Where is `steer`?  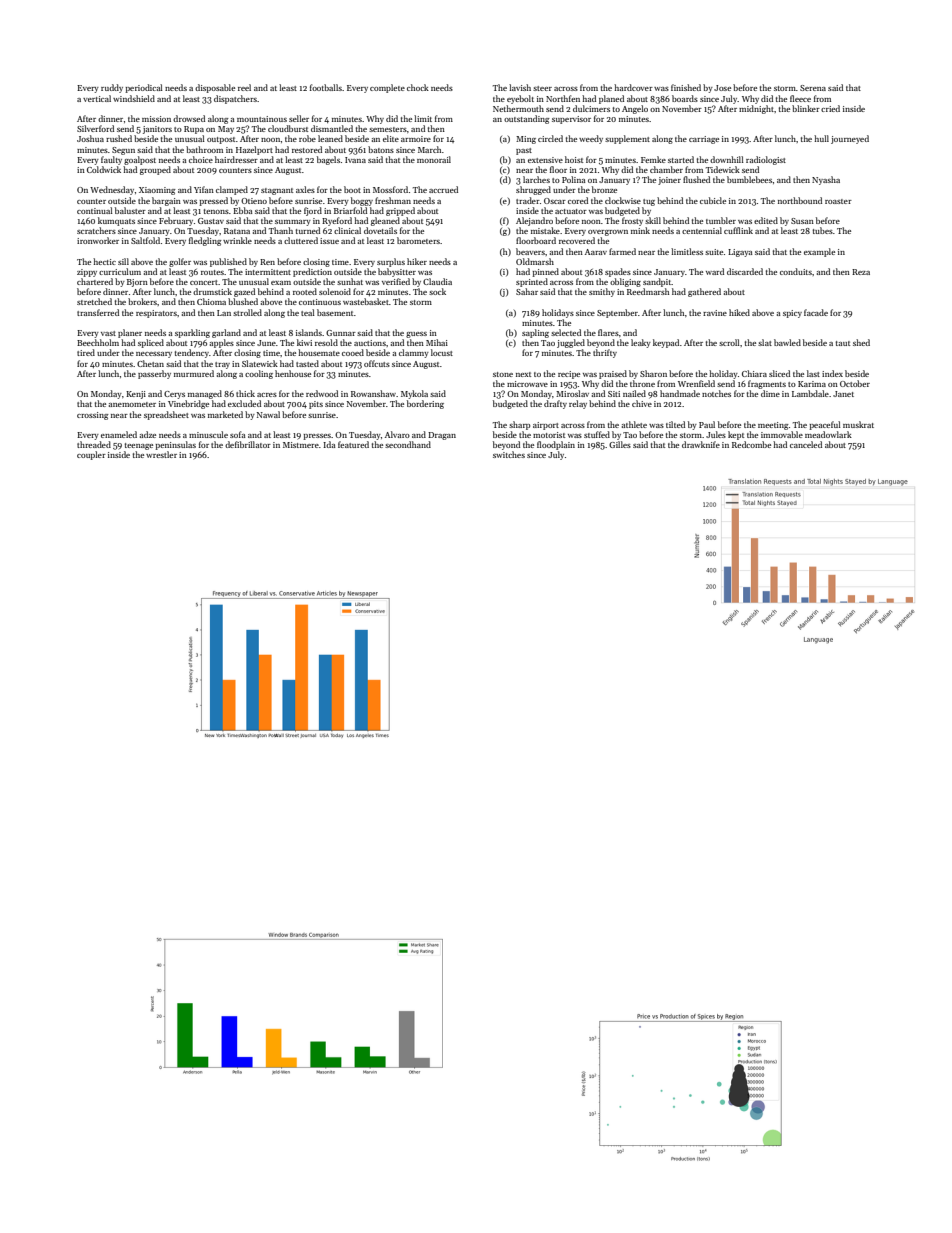
steer is located at coordinates (542, 88).
